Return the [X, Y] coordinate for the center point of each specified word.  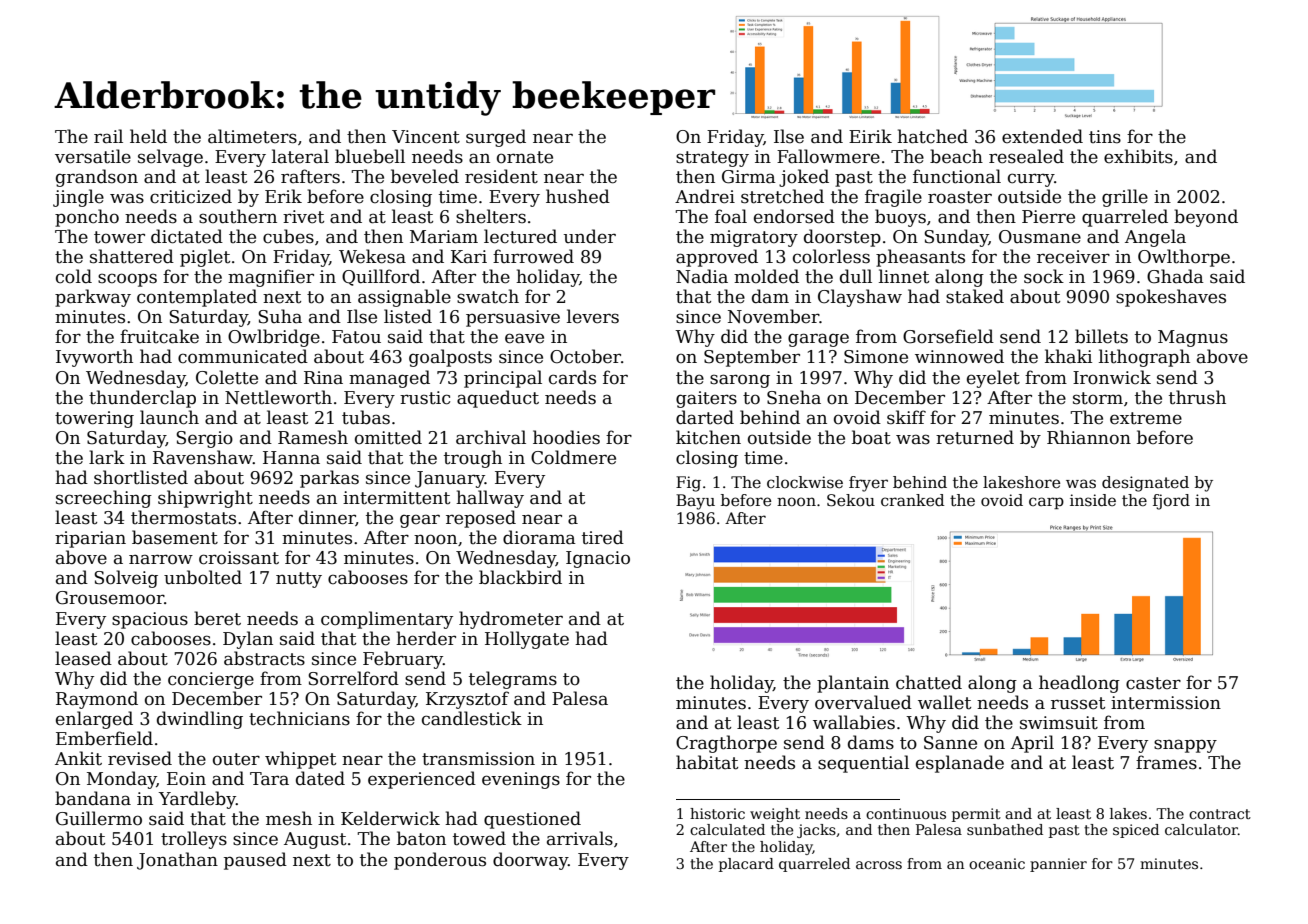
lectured [520, 236]
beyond [1206, 218]
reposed [481, 519]
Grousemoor [110, 598]
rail [108, 136]
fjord [1171, 502]
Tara [269, 779]
